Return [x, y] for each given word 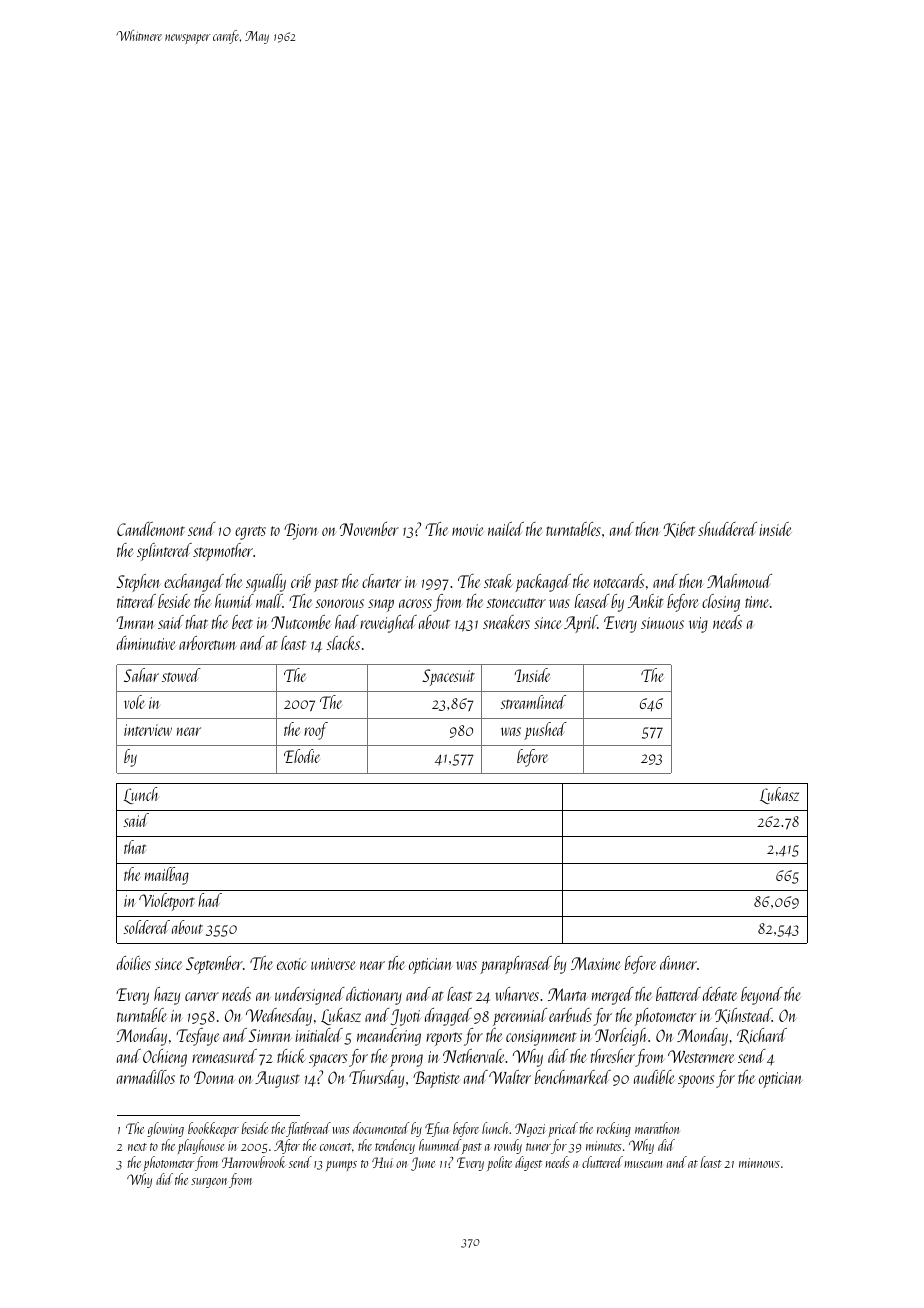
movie [468, 530]
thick [291, 1056]
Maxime [596, 963]
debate [720, 994]
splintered [164, 552]
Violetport [167, 902]
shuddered [727, 529]
